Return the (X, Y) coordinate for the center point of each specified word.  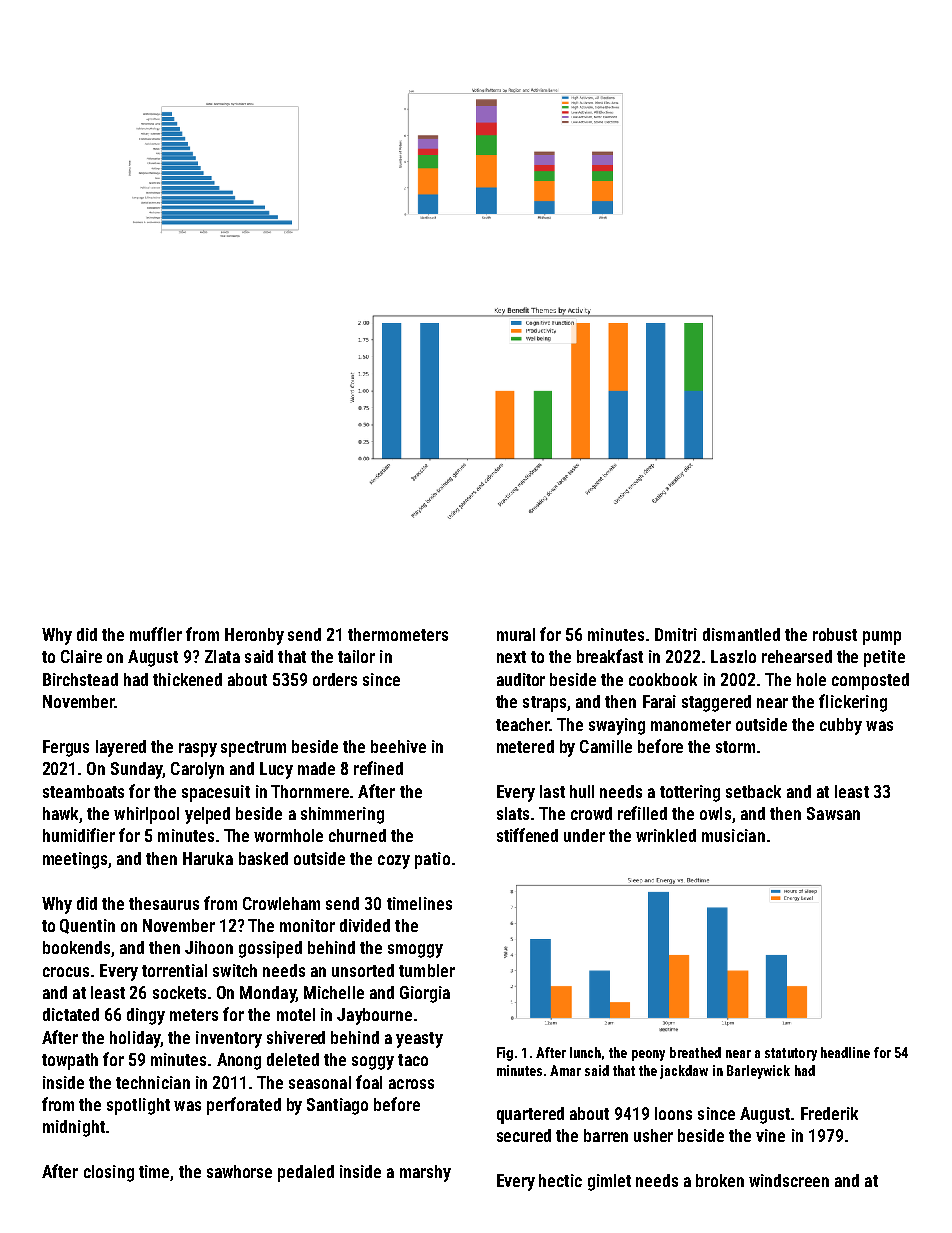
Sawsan (833, 813)
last (552, 791)
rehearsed (797, 656)
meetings (75, 860)
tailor (356, 656)
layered (121, 748)
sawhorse (239, 1171)
